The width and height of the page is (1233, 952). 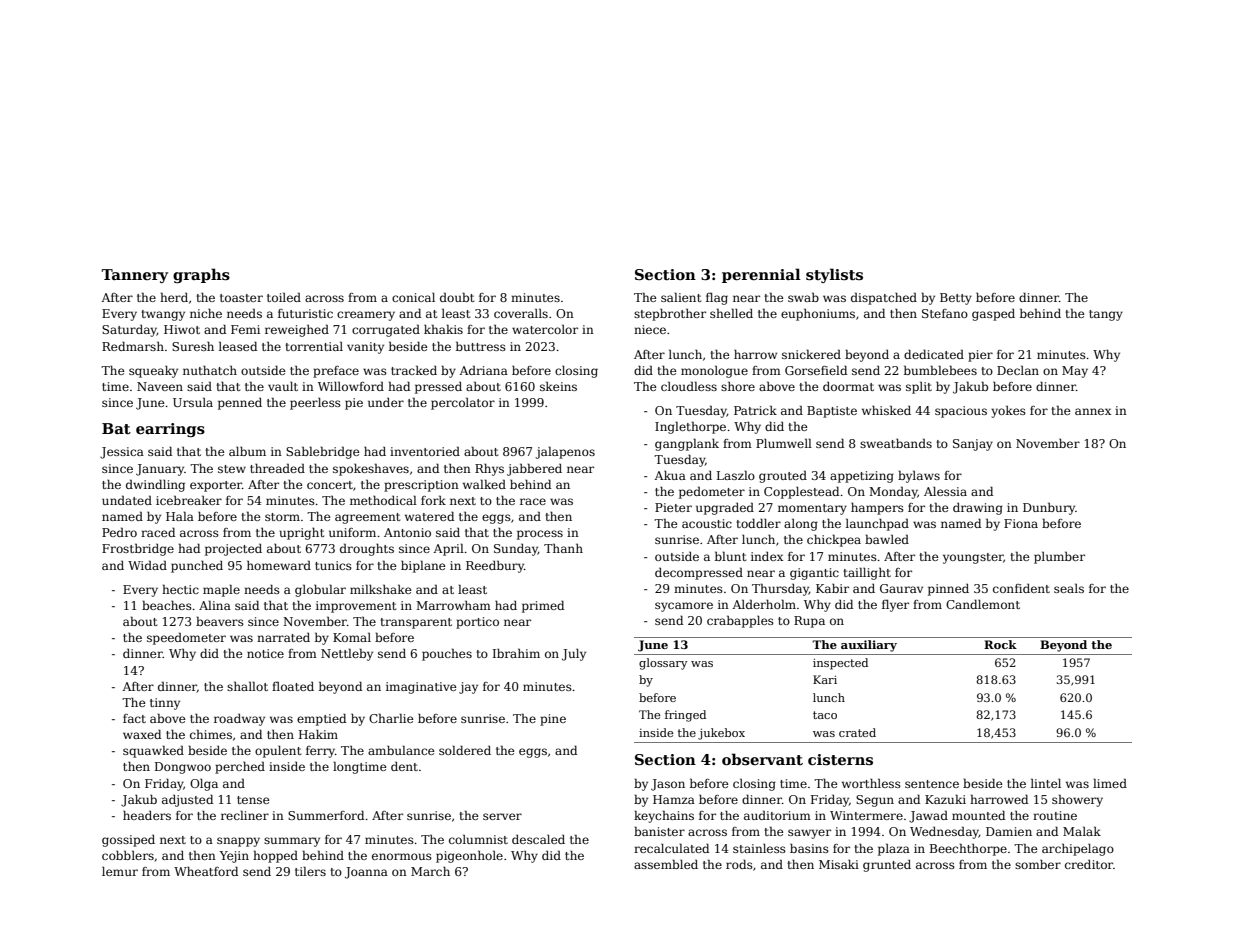 I want to click on perennial, so click(x=761, y=275).
